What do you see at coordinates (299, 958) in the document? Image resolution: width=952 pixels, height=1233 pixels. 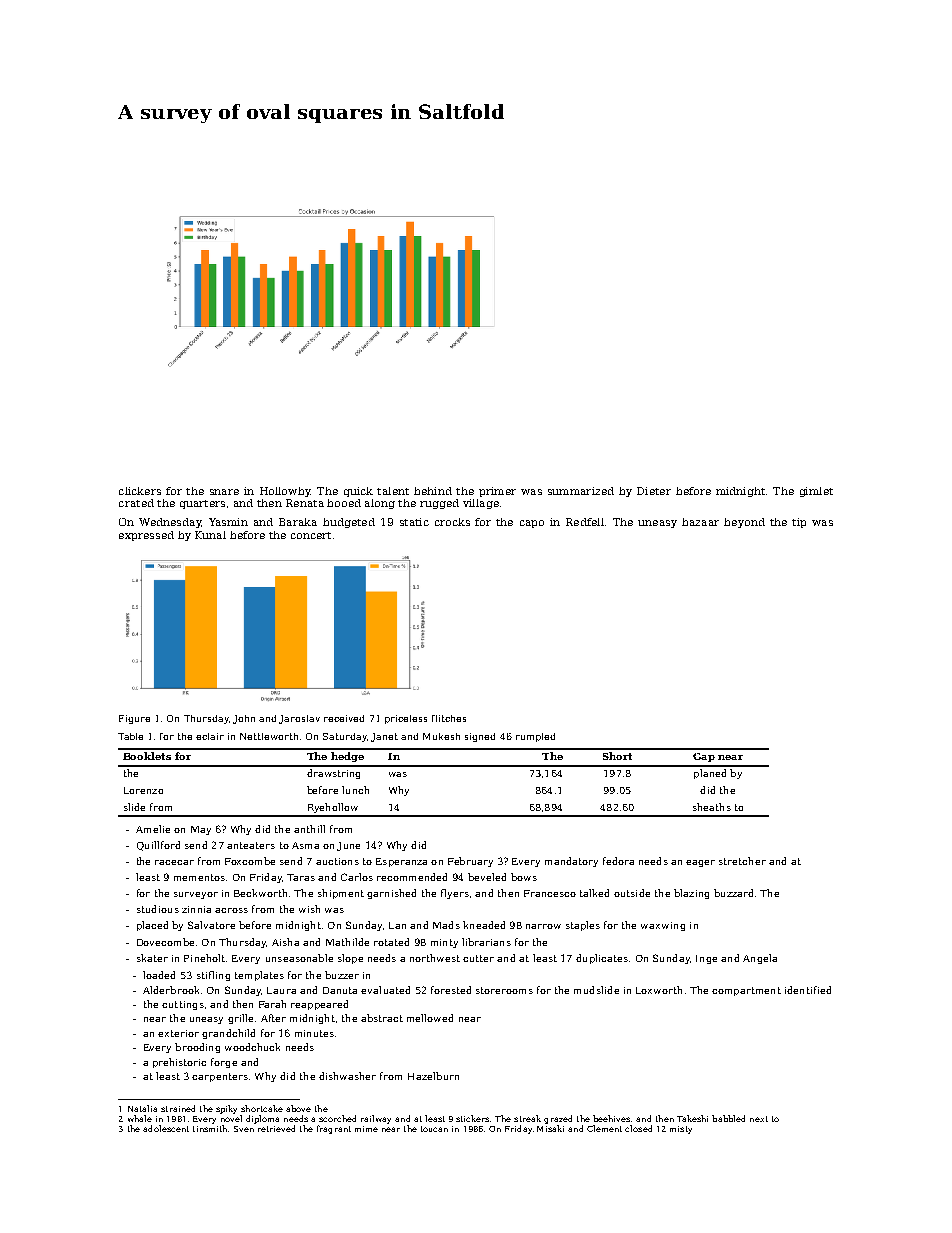 I see `unseasonable` at bounding box center [299, 958].
